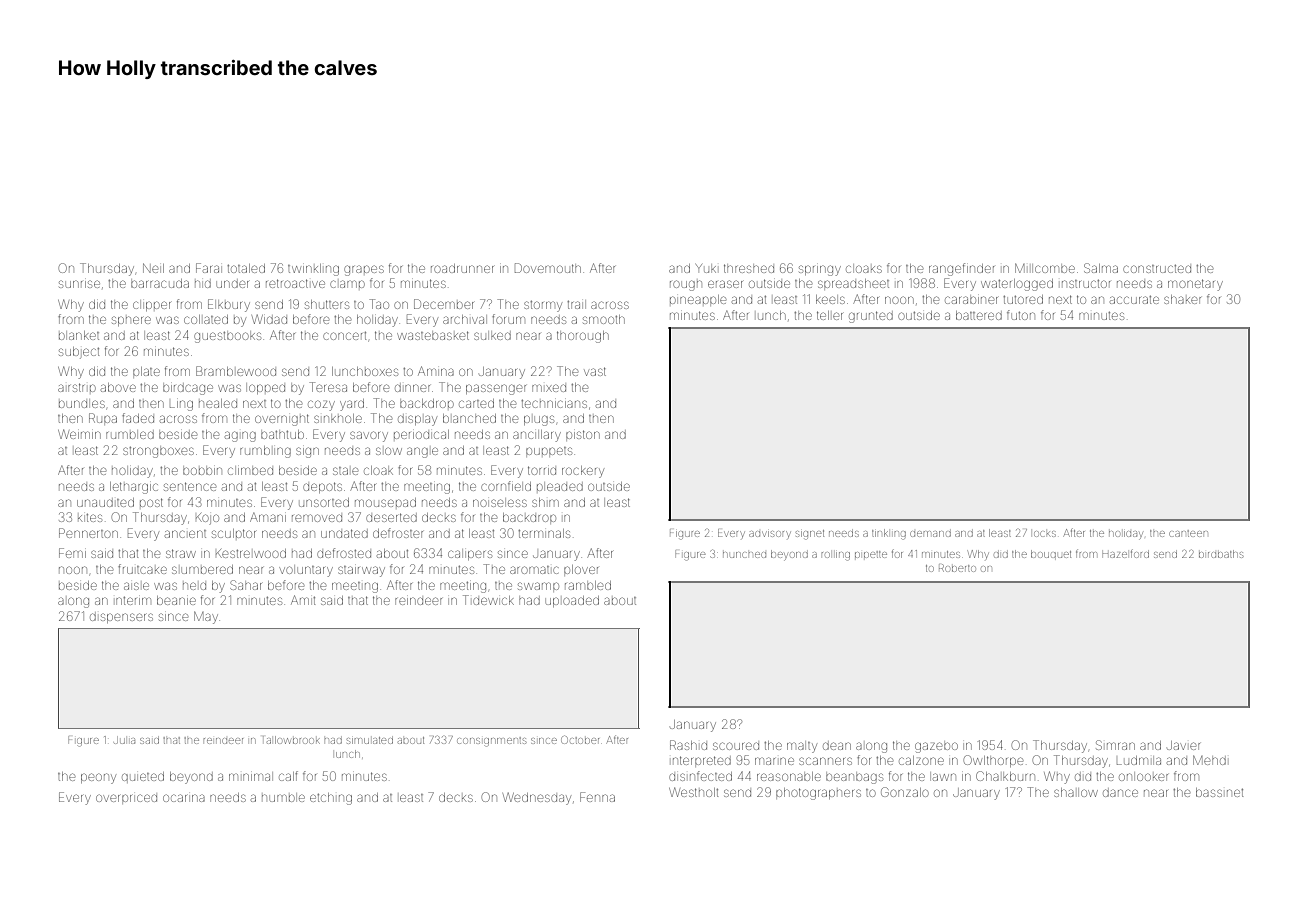 The width and height of the image is (1308, 924). Describe the element at coordinates (979, 315) in the image. I see `battered` at that location.
